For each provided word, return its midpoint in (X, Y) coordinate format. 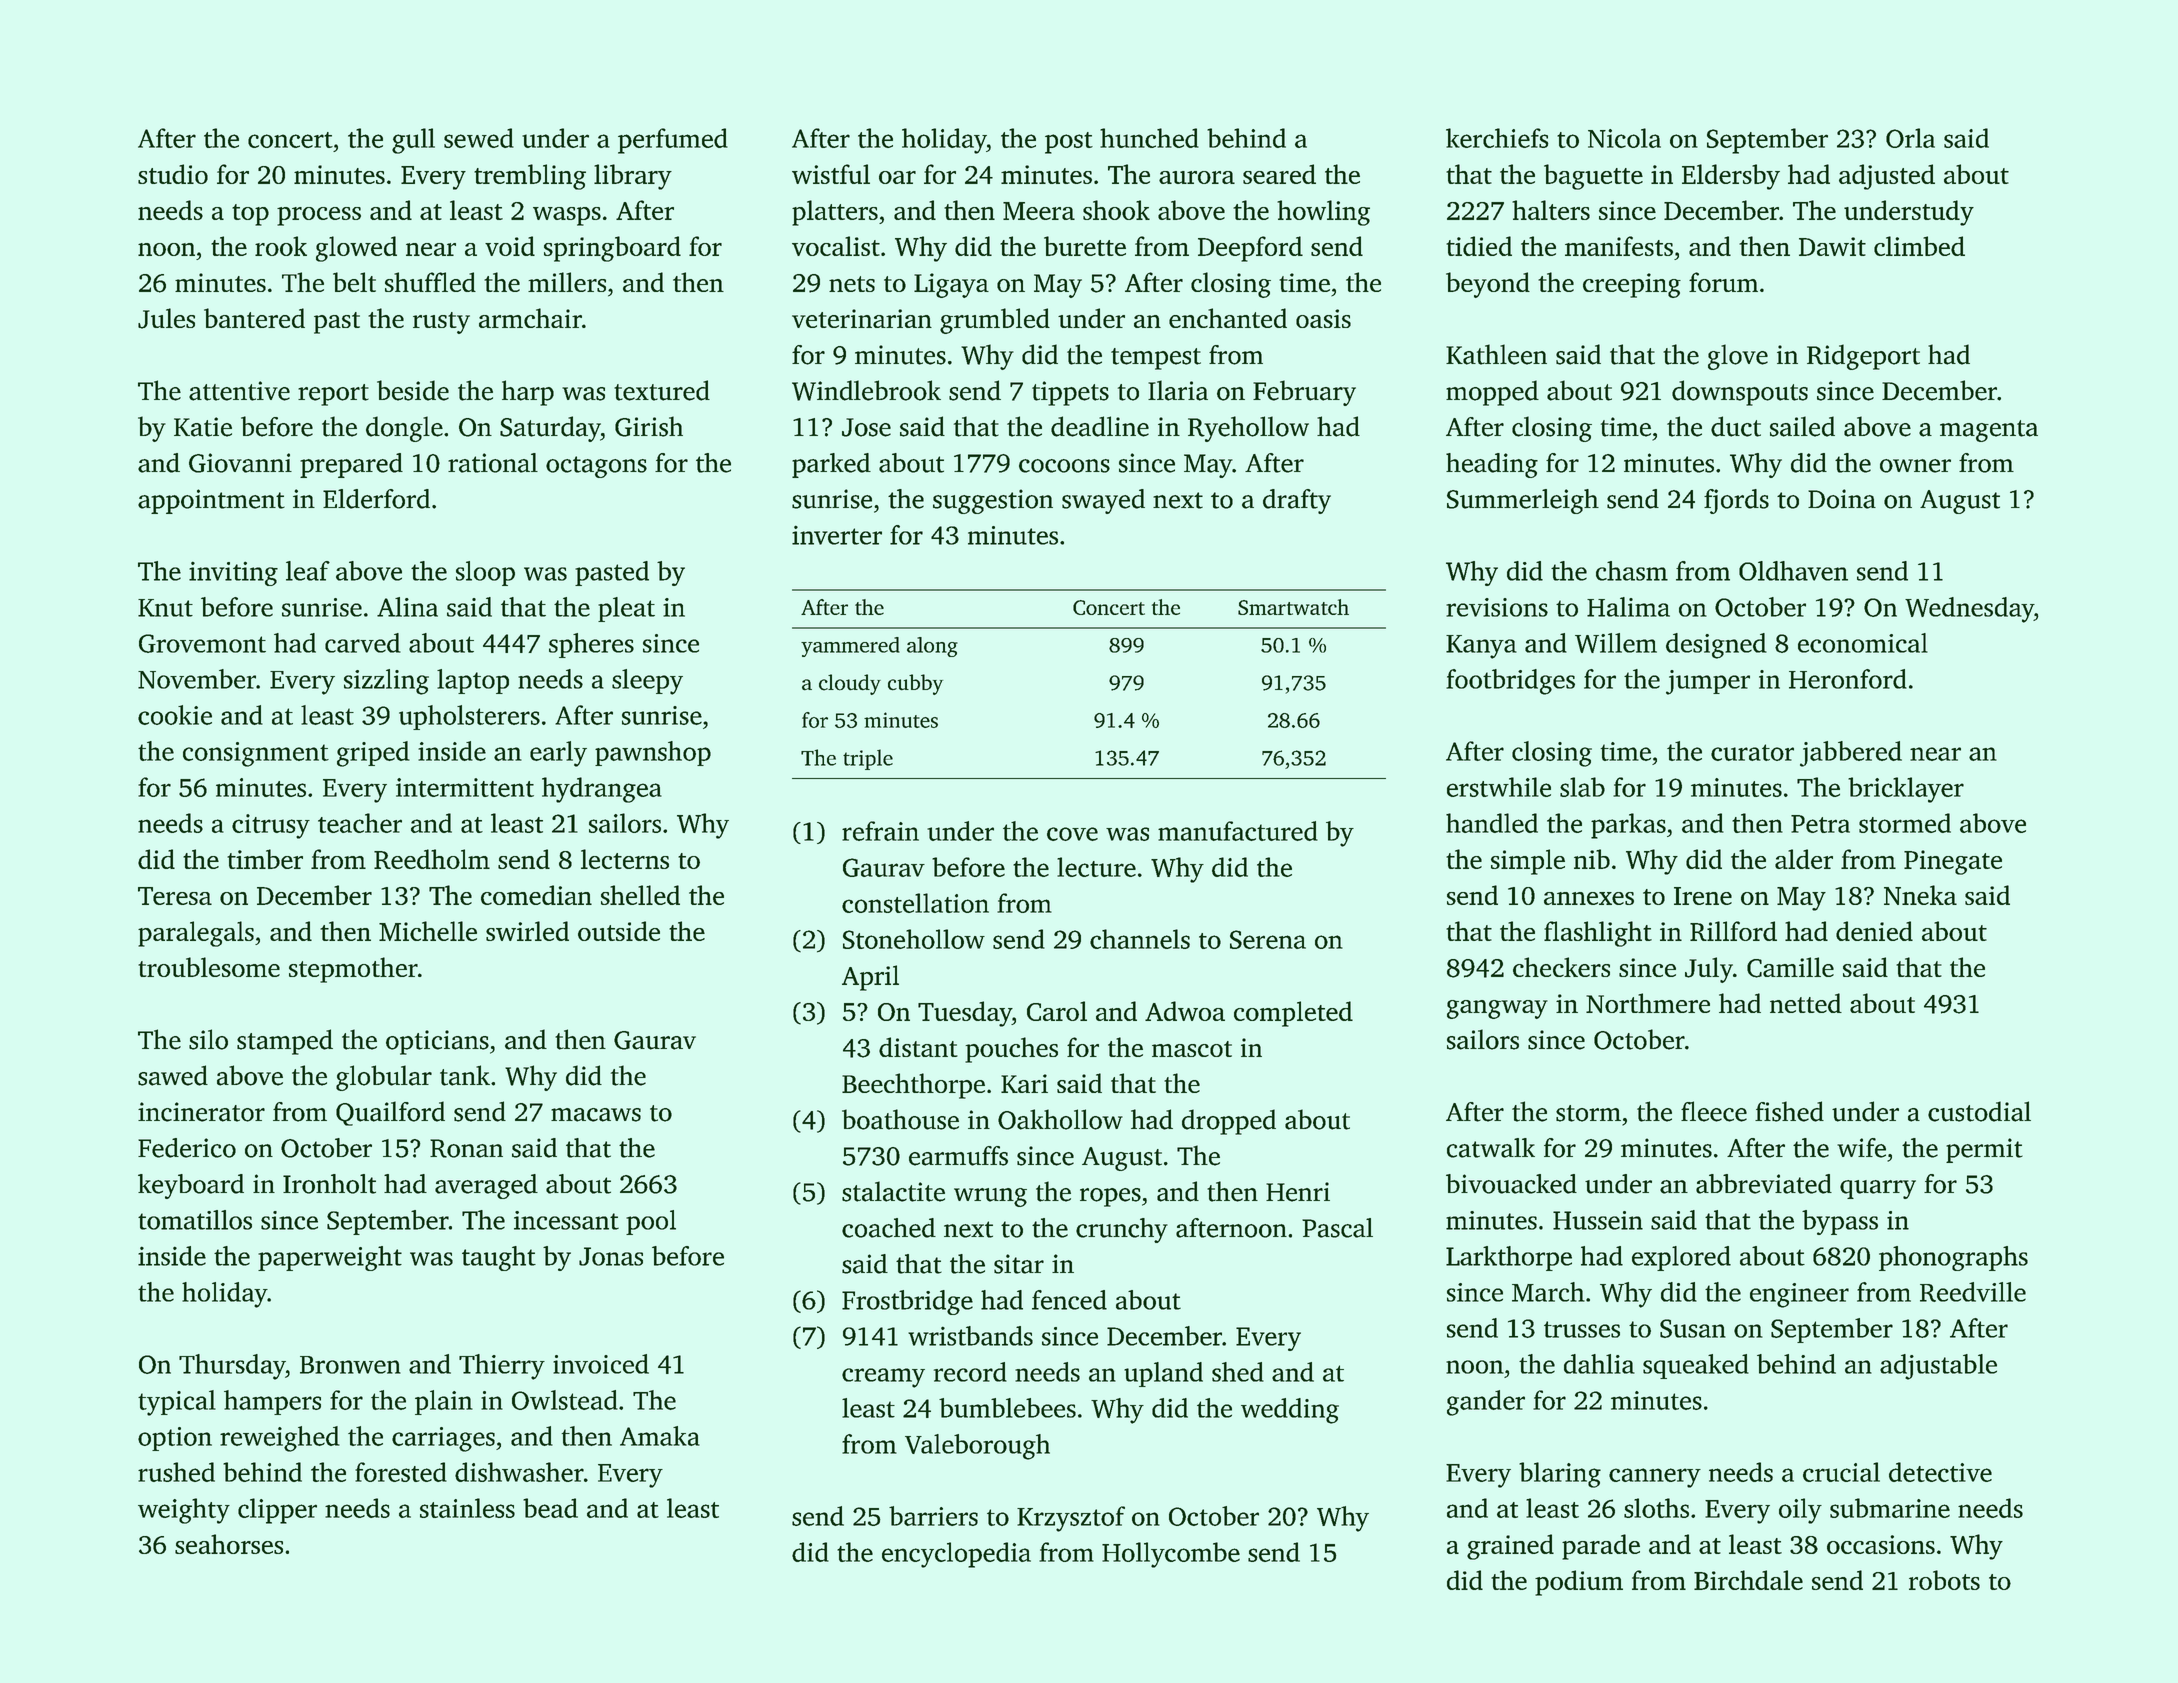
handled (1492, 823)
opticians (437, 1042)
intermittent (465, 787)
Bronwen (350, 1365)
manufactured (1238, 831)
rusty (441, 323)
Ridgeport (1863, 357)
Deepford (1250, 249)
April (870, 978)
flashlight (1598, 934)
